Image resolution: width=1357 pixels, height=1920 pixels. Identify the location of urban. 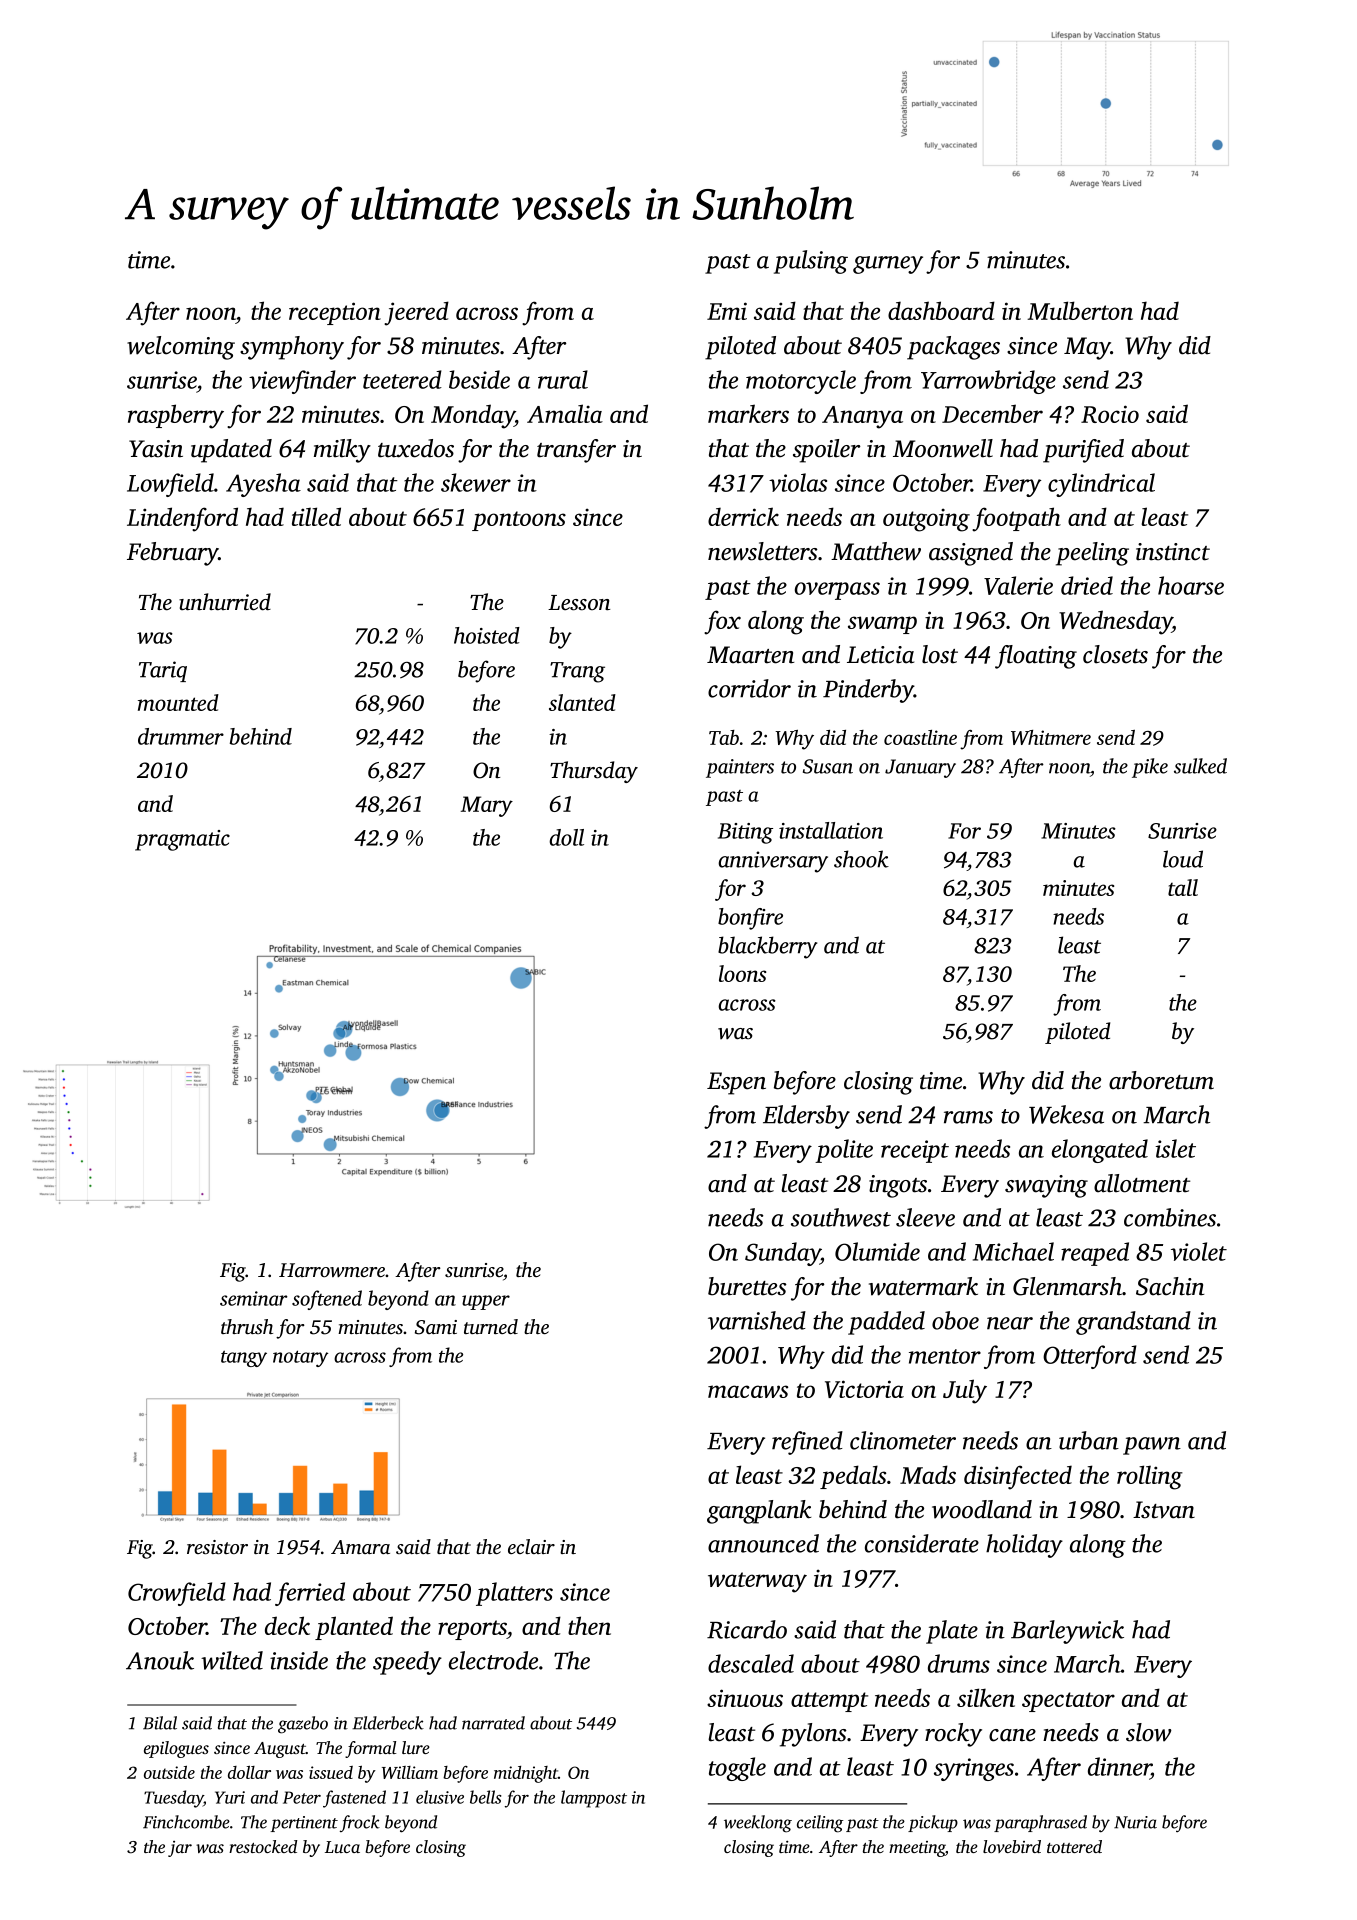
(1089, 1440).
